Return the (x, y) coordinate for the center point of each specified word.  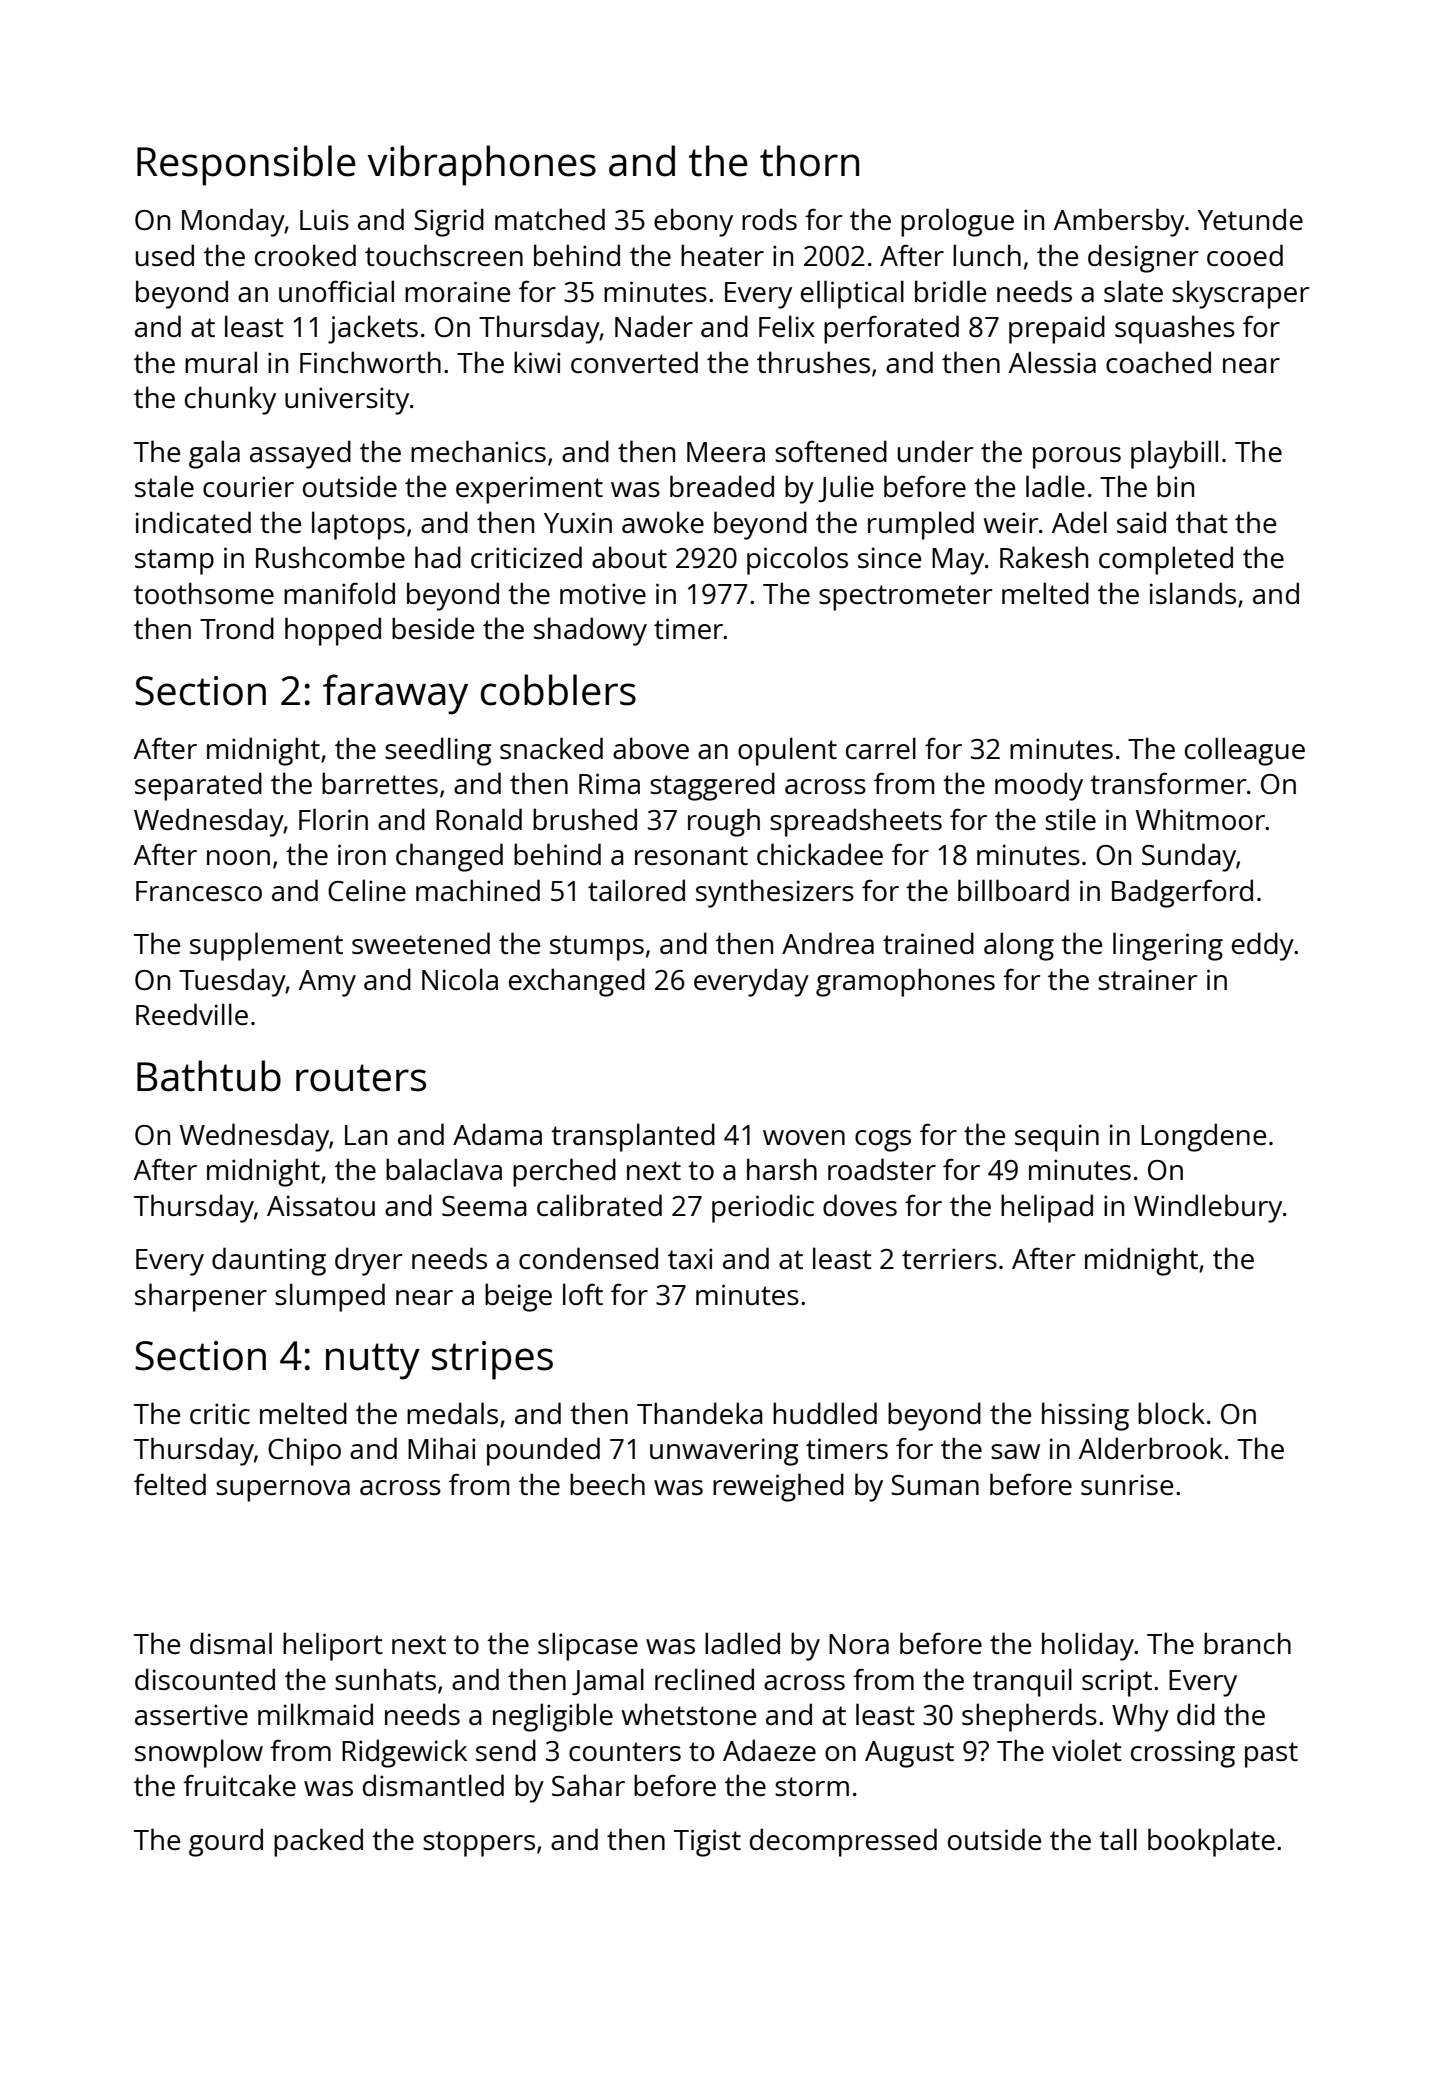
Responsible (246, 165)
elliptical (852, 294)
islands (1193, 593)
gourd (226, 1842)
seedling (438, 751)
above (651, 748)
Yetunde (1250, 219)
